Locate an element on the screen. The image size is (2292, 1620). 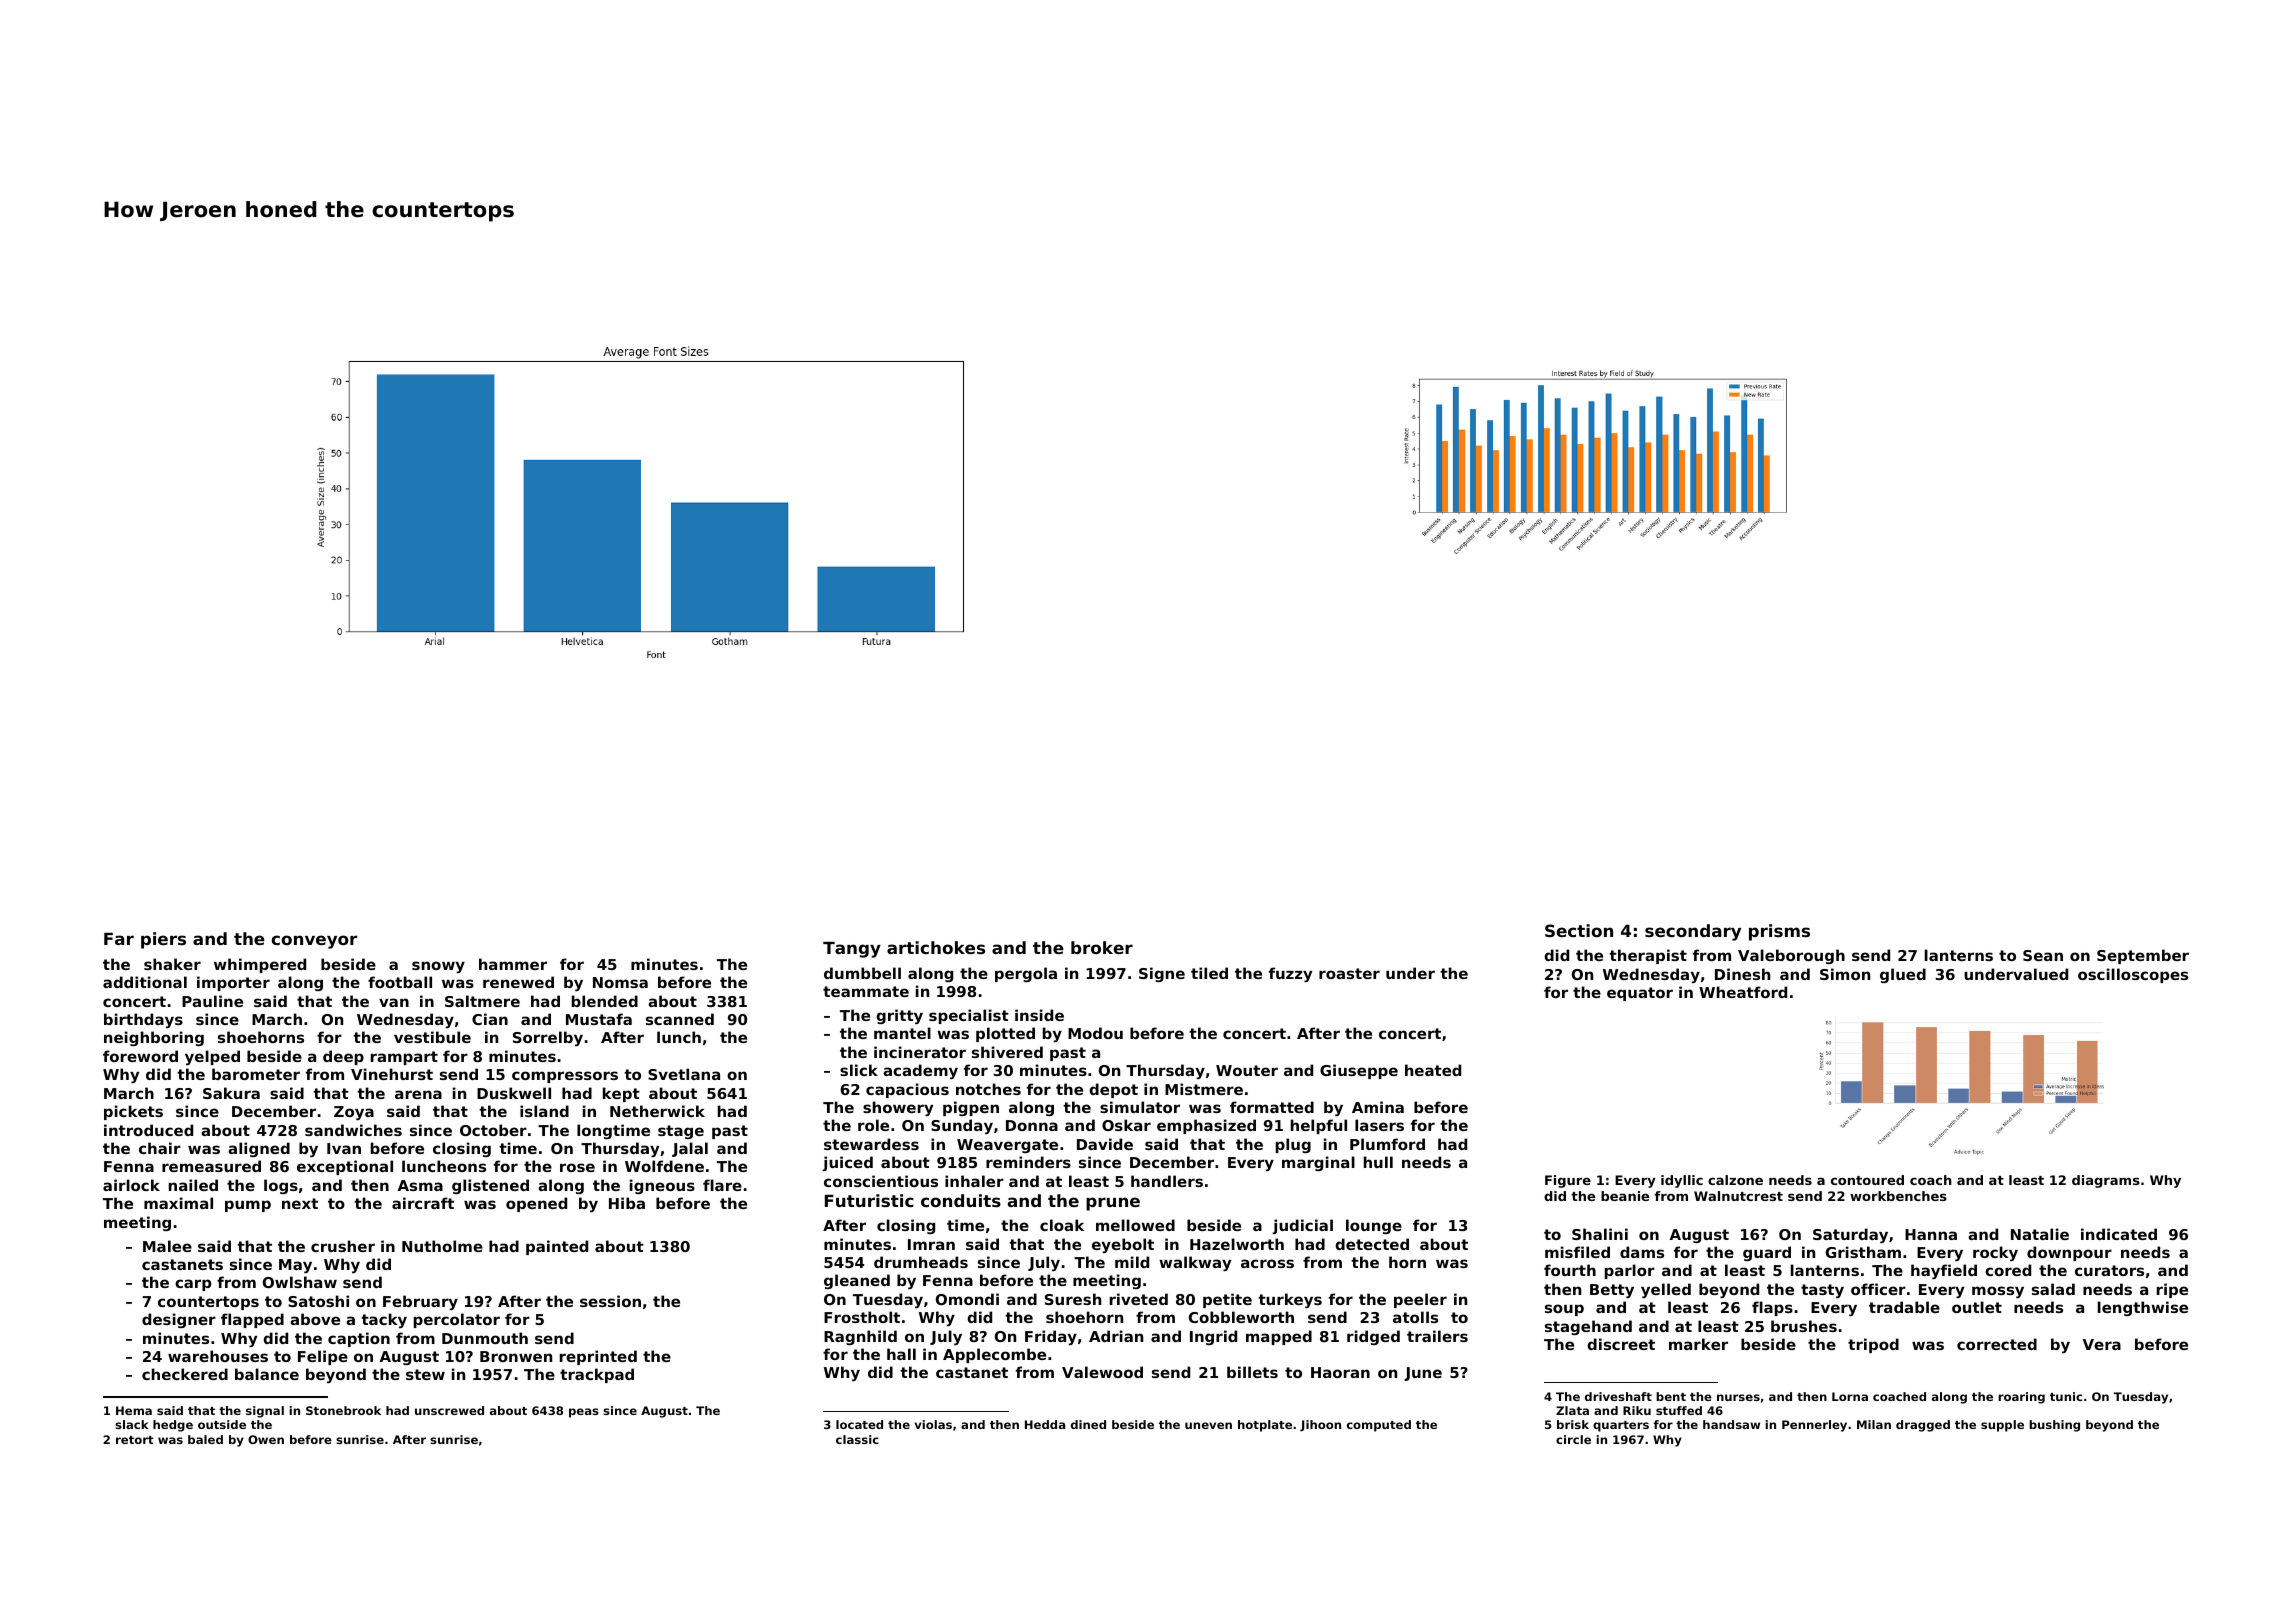
diagrams is located at coordinates (2106, 1181).
